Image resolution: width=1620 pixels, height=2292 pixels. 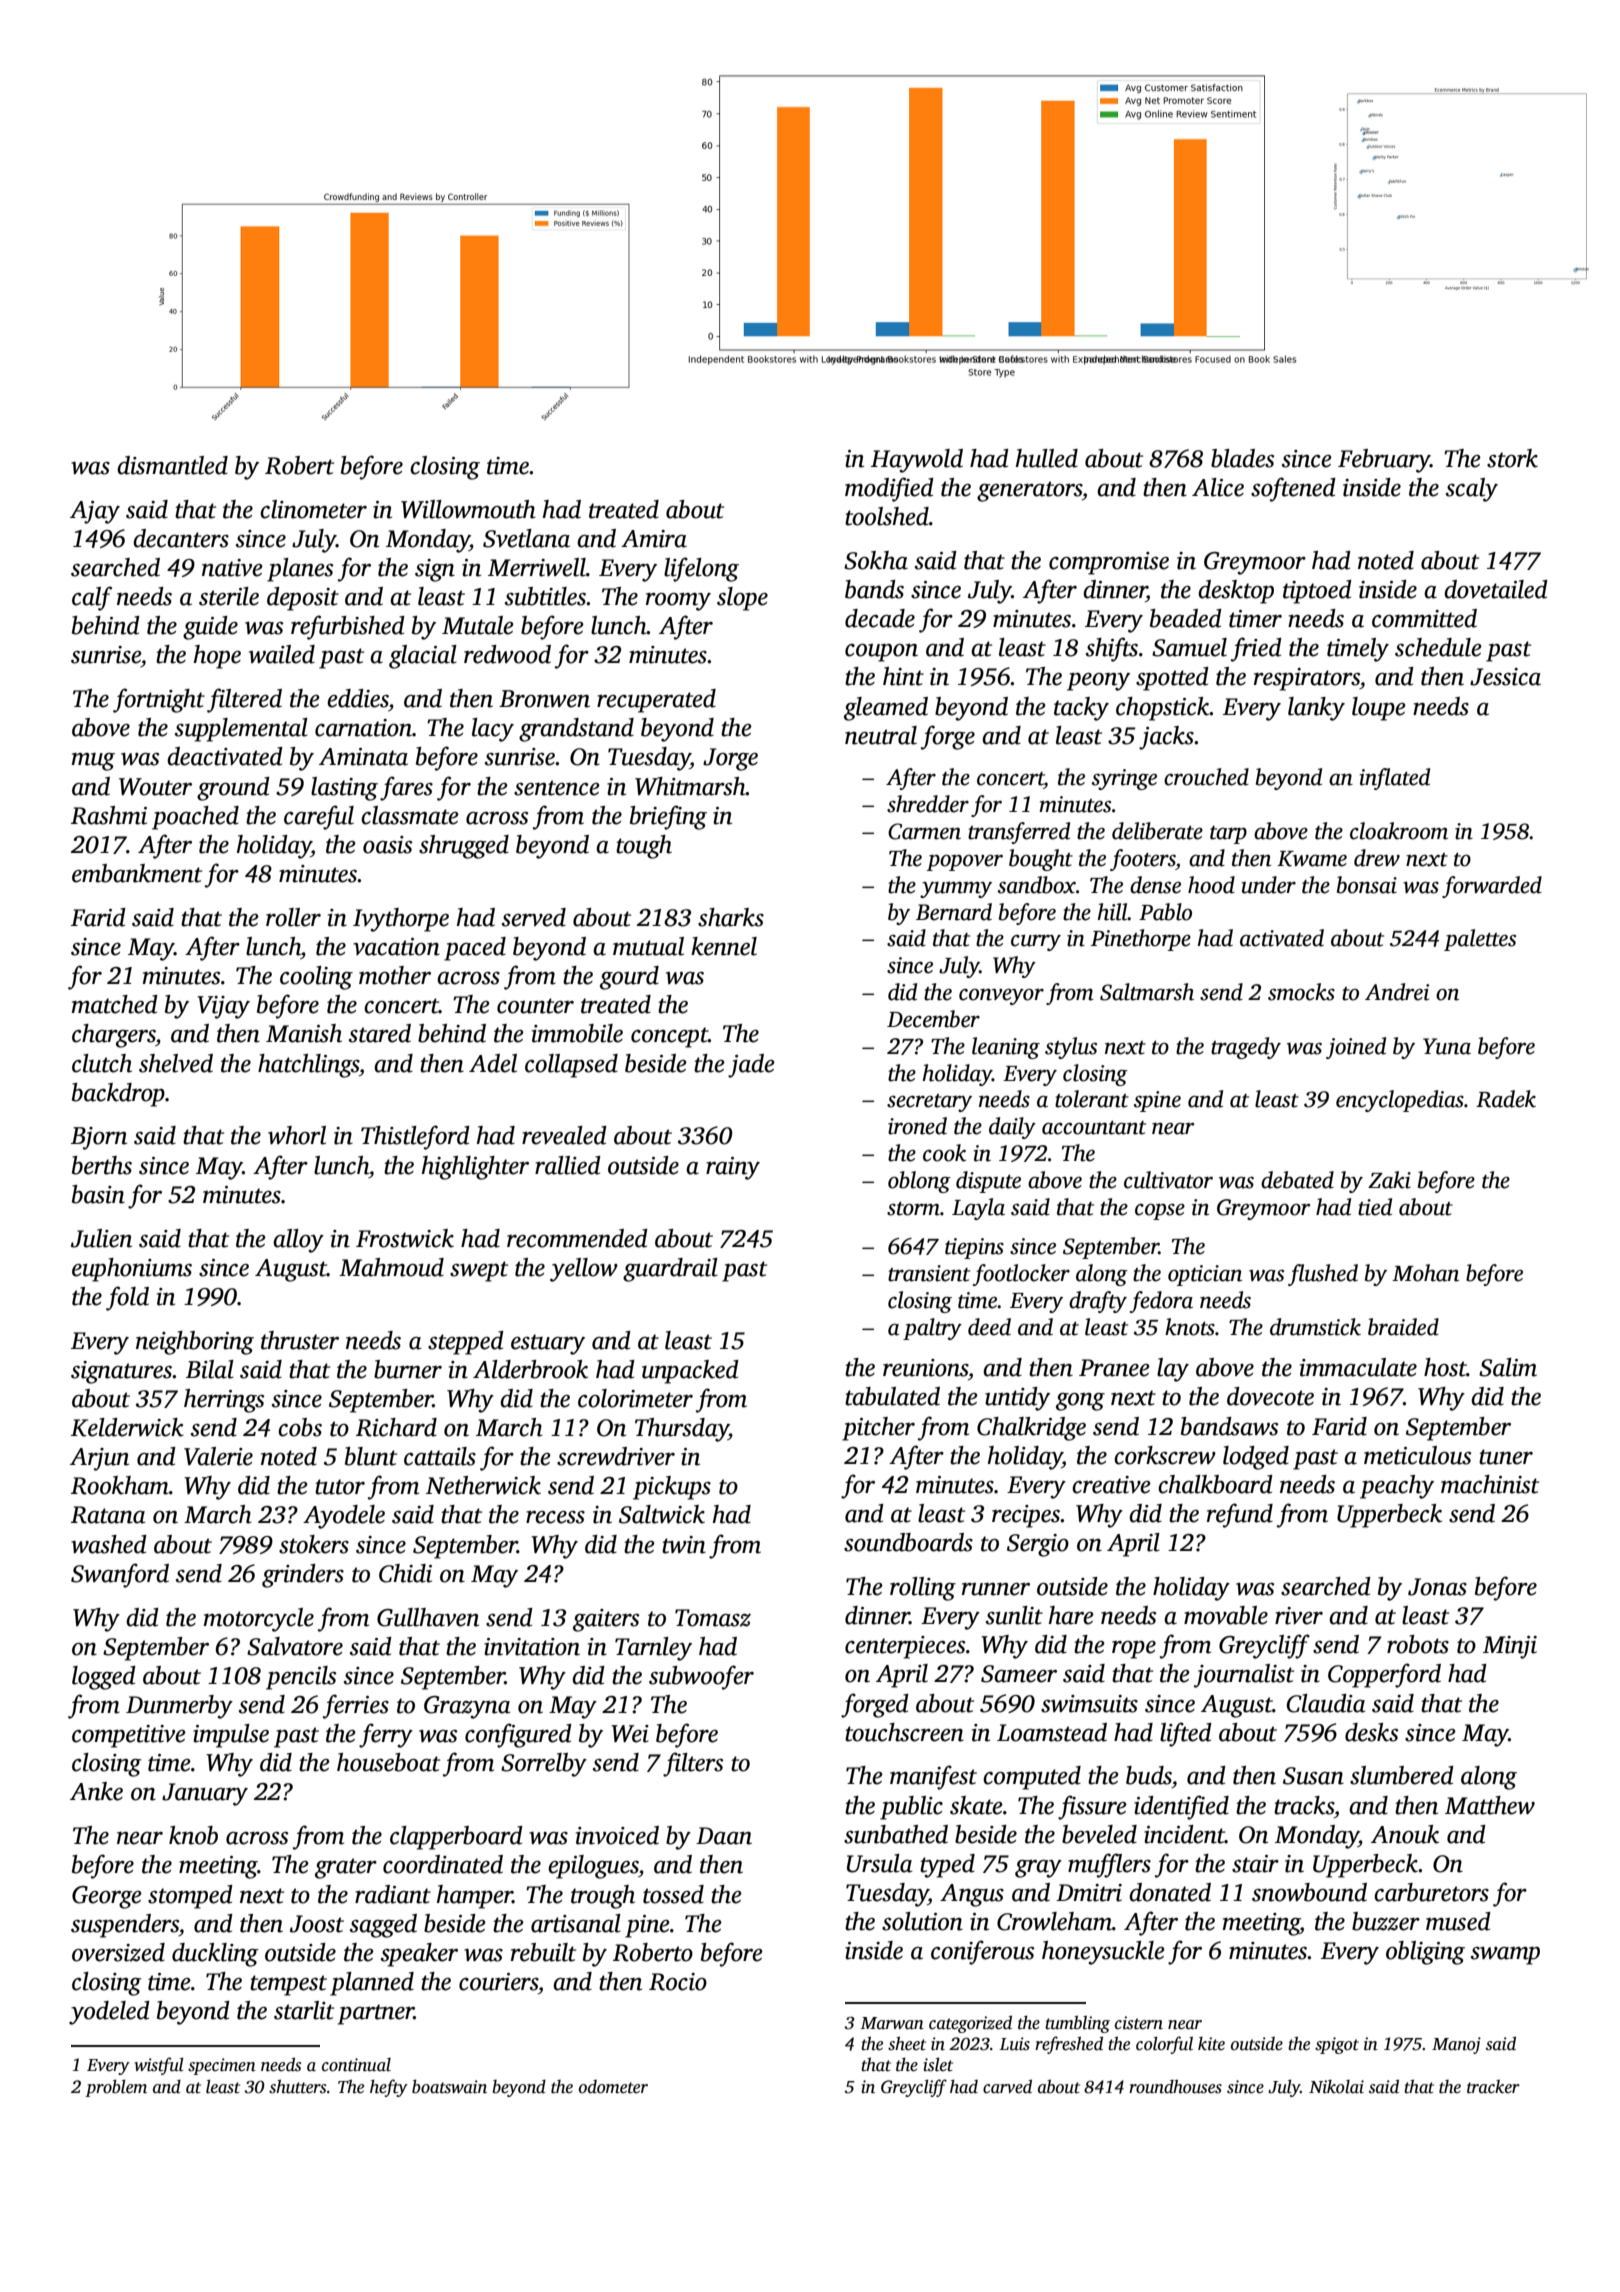 What do you see at coordinates (1458, 1921) in the page?
I see `mused` at bounding box center [1458, 1921].
